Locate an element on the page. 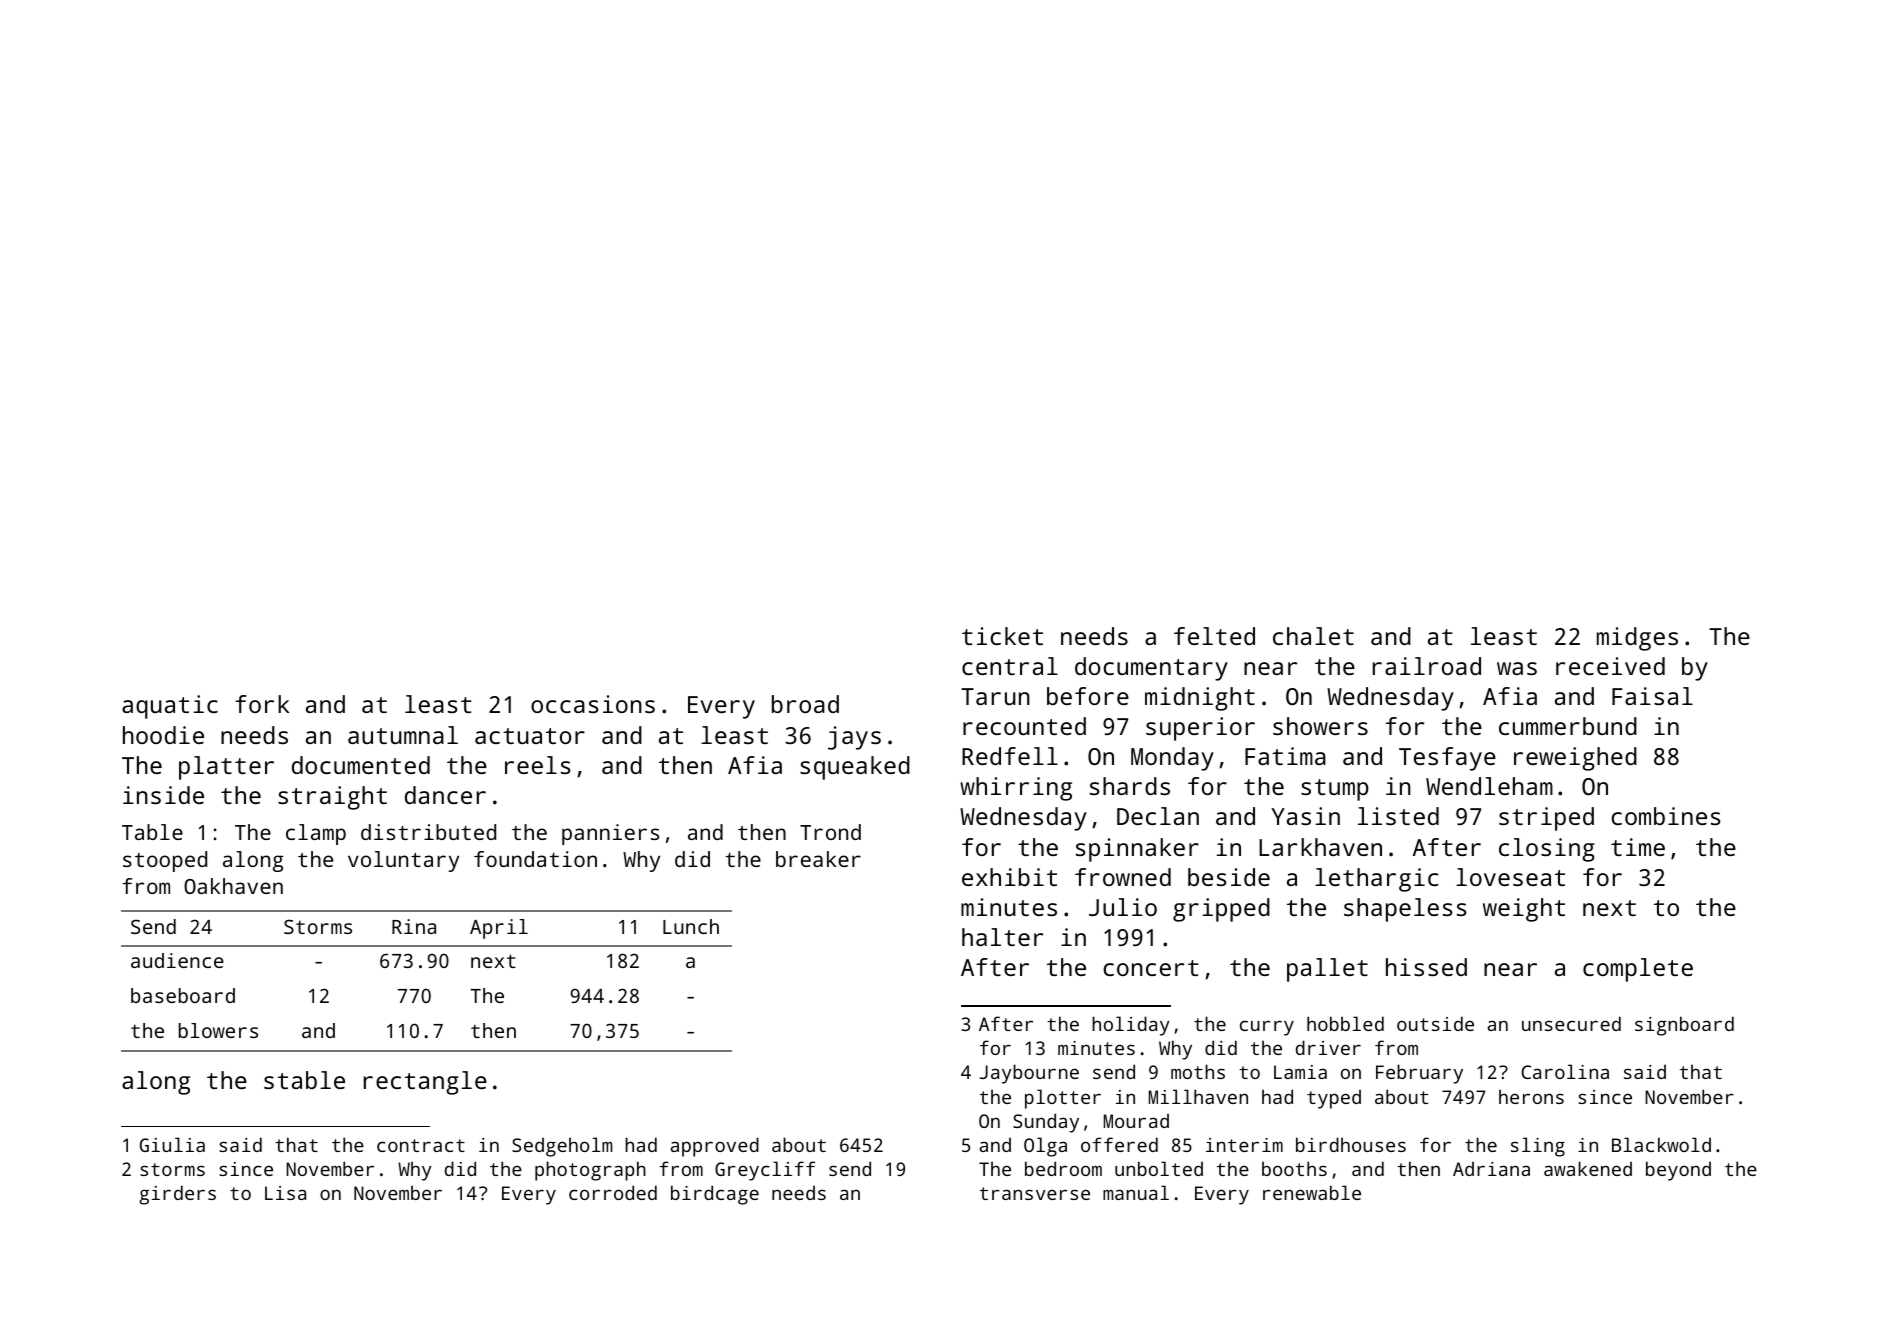  beyond is located at coordinates (1678, 1171).
